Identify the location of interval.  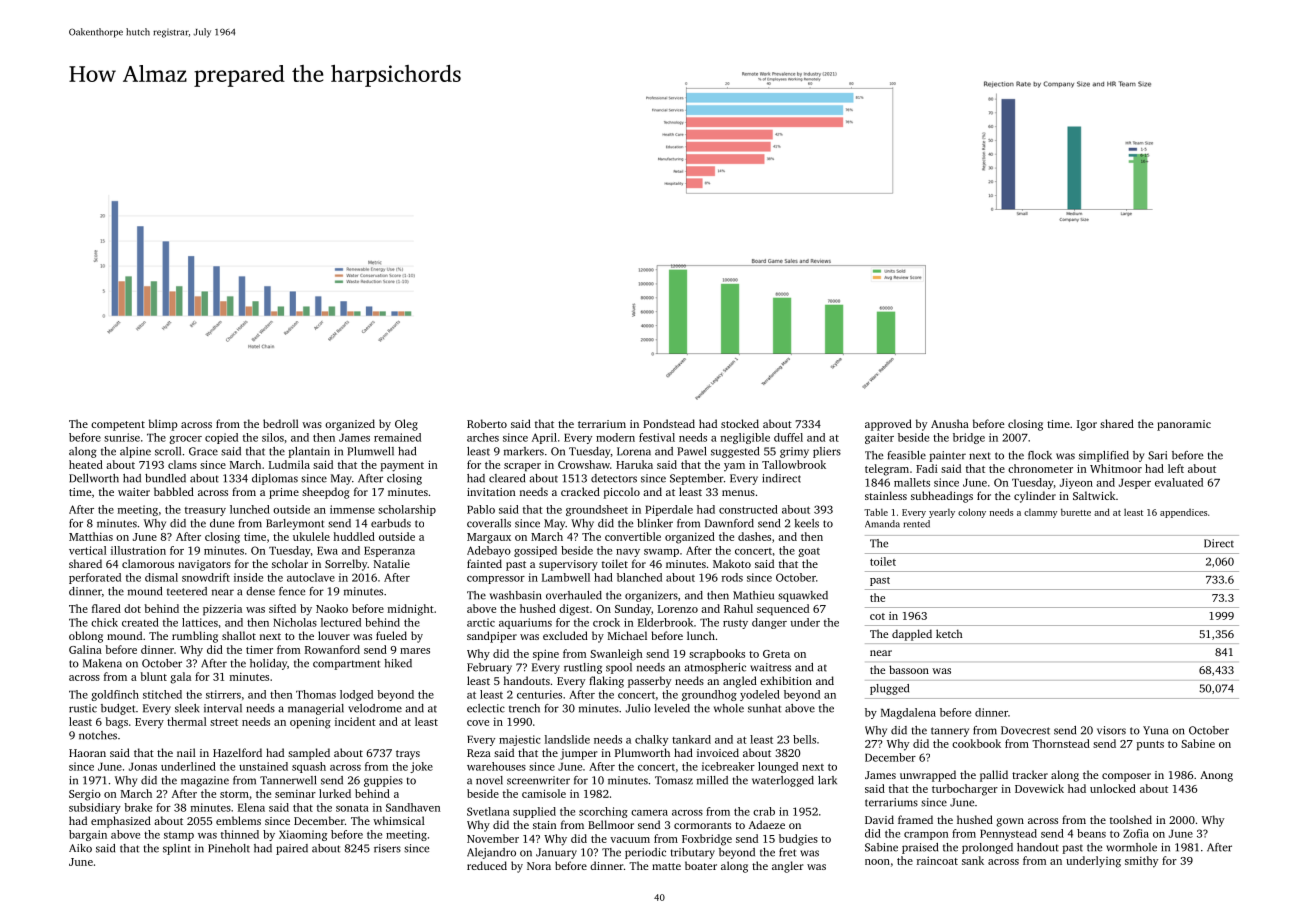
(223, 708).
